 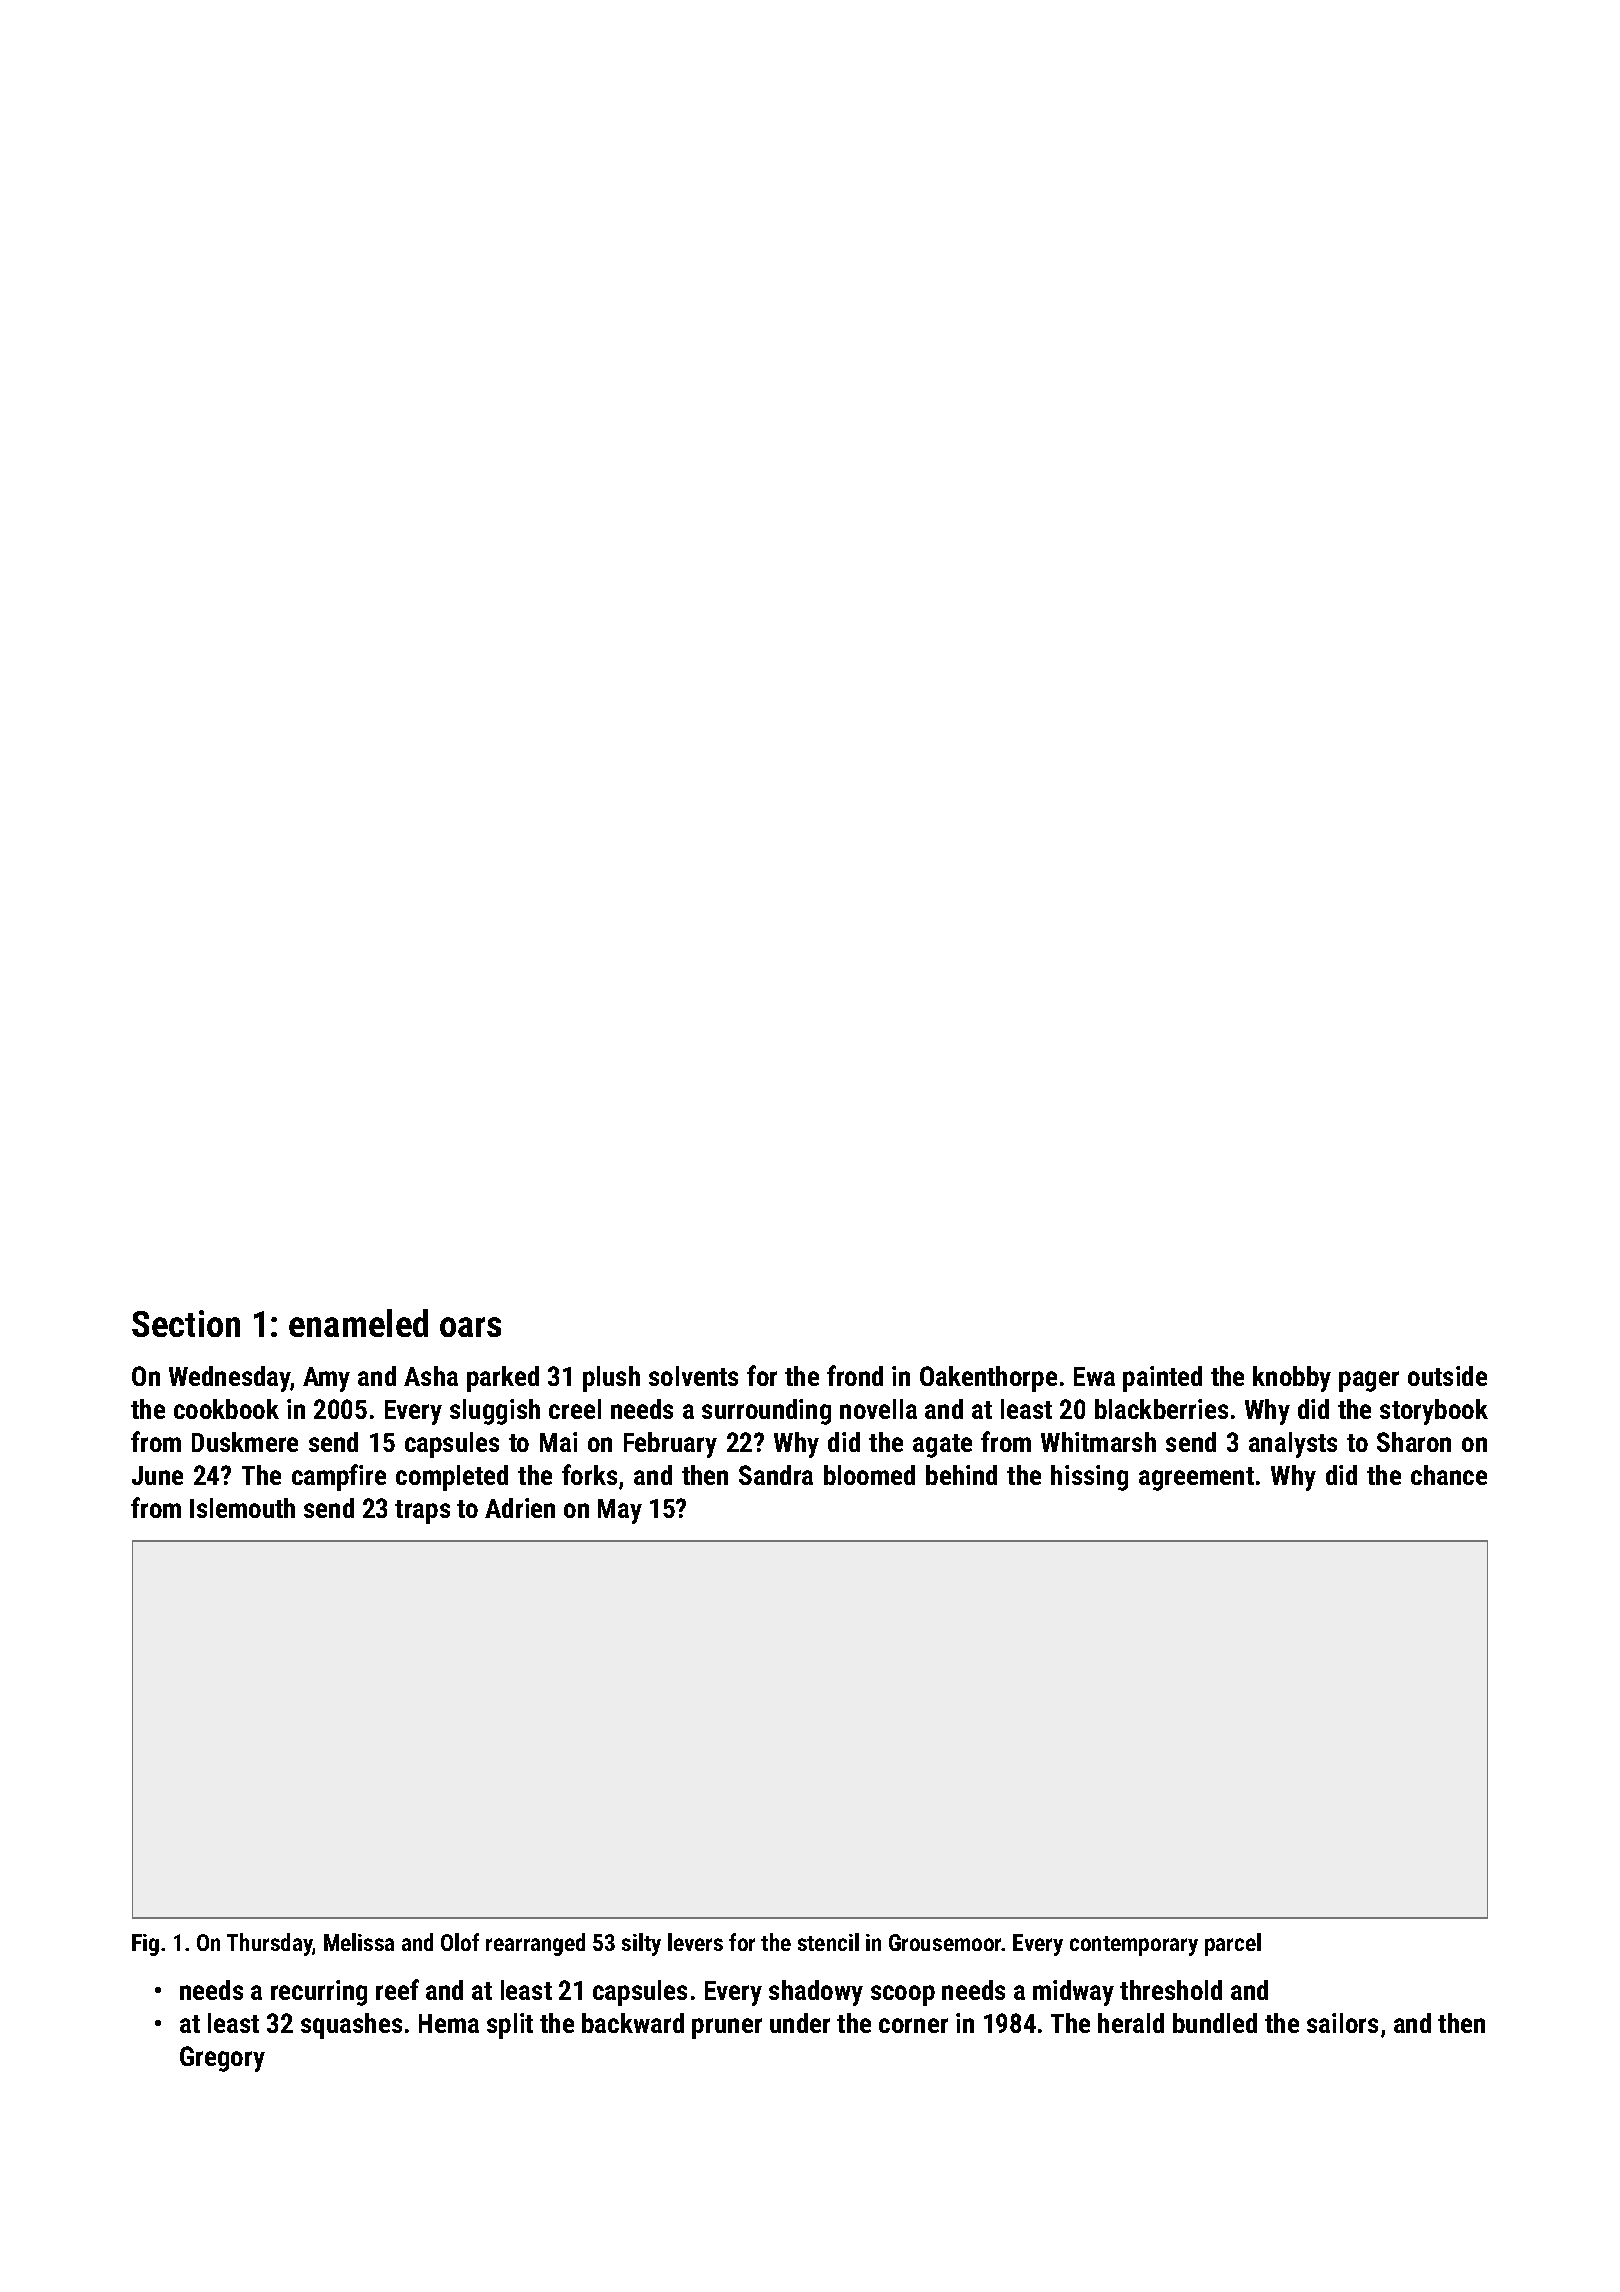 I want to click on forks, so click(x=589, y=1474).
